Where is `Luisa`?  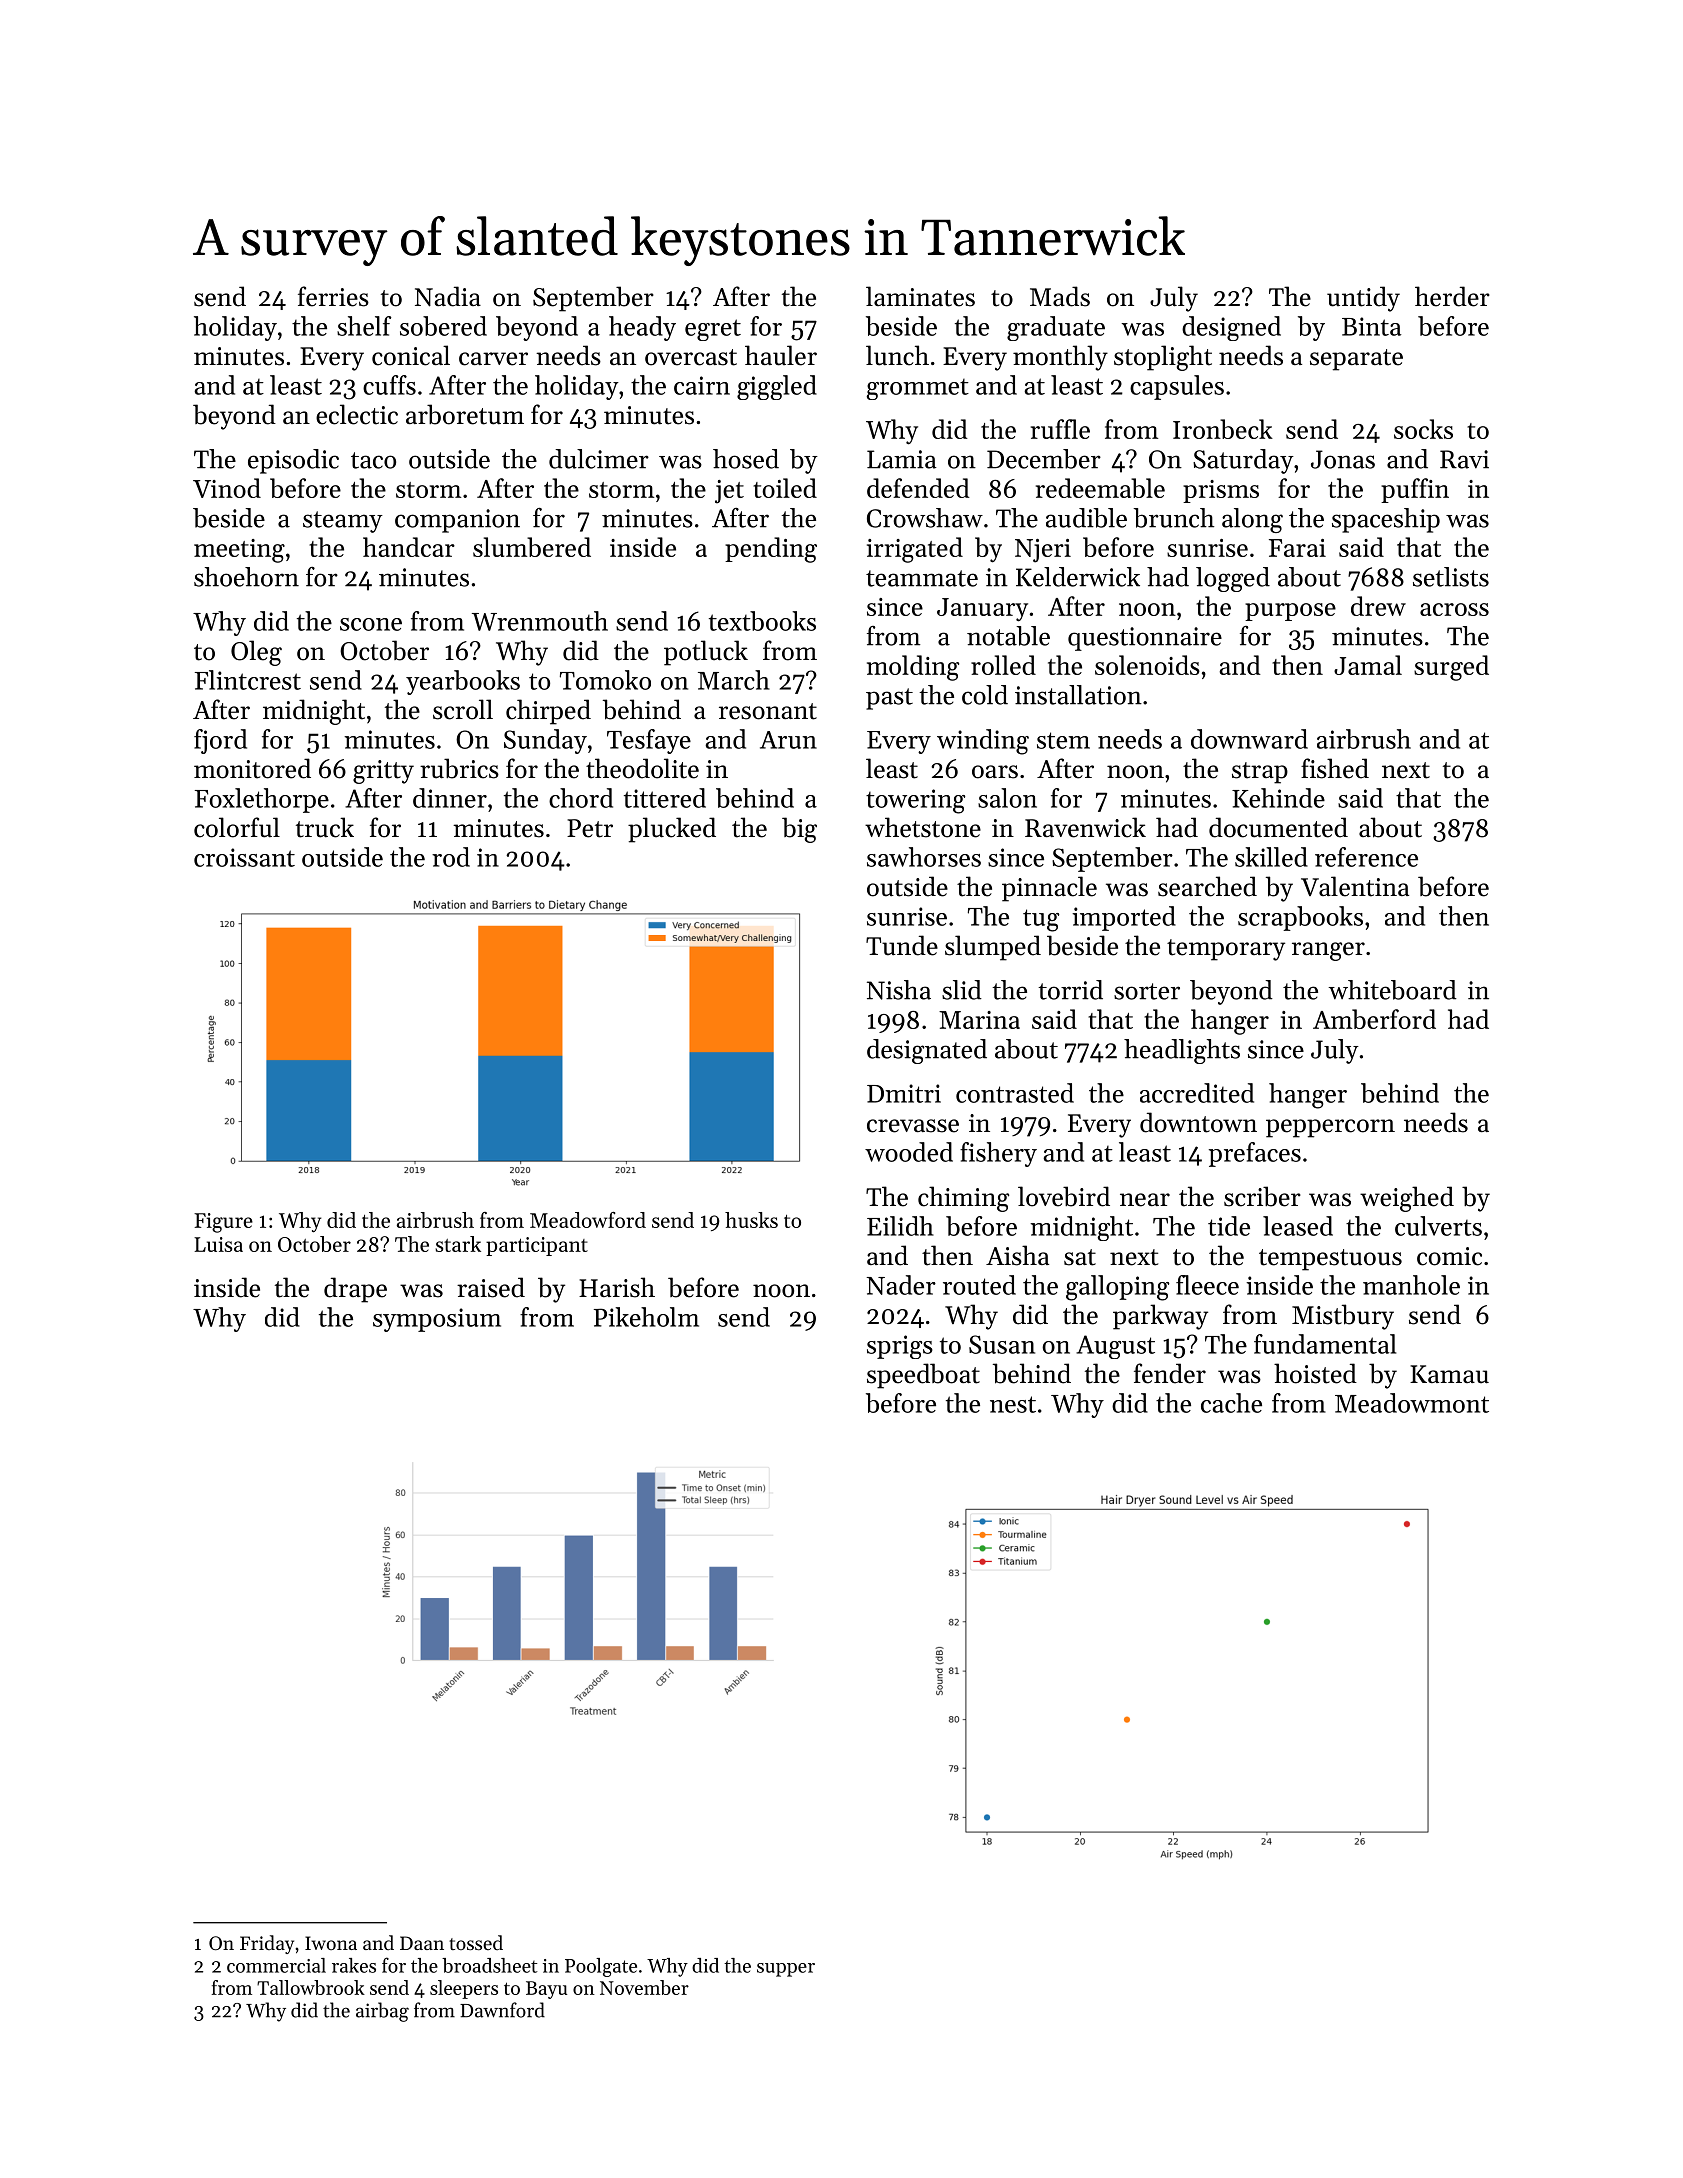
Luisa is located at coordinates (218, 1244).
